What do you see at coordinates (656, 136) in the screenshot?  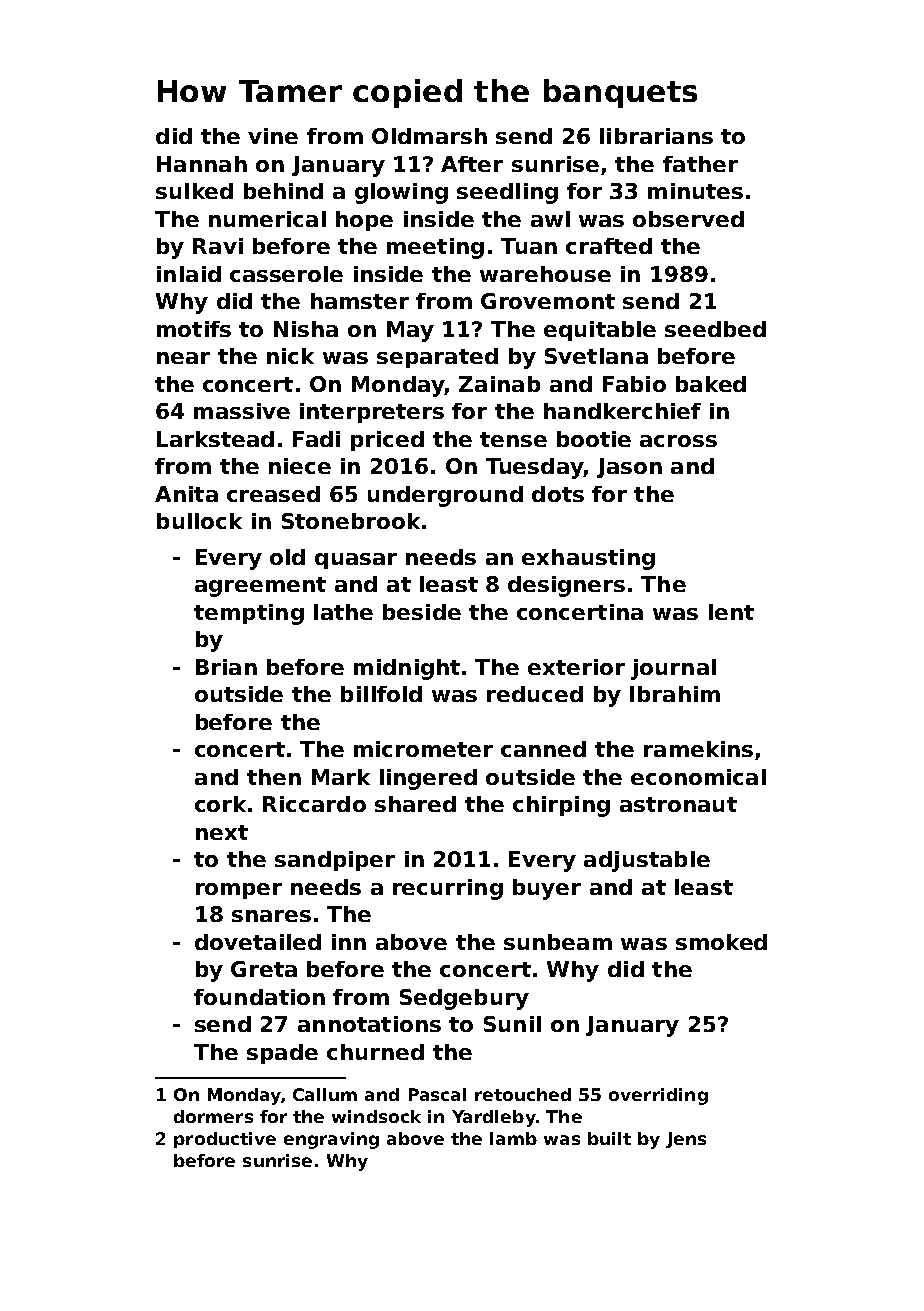 I see `librarians` at bounding box center [656, 136].
